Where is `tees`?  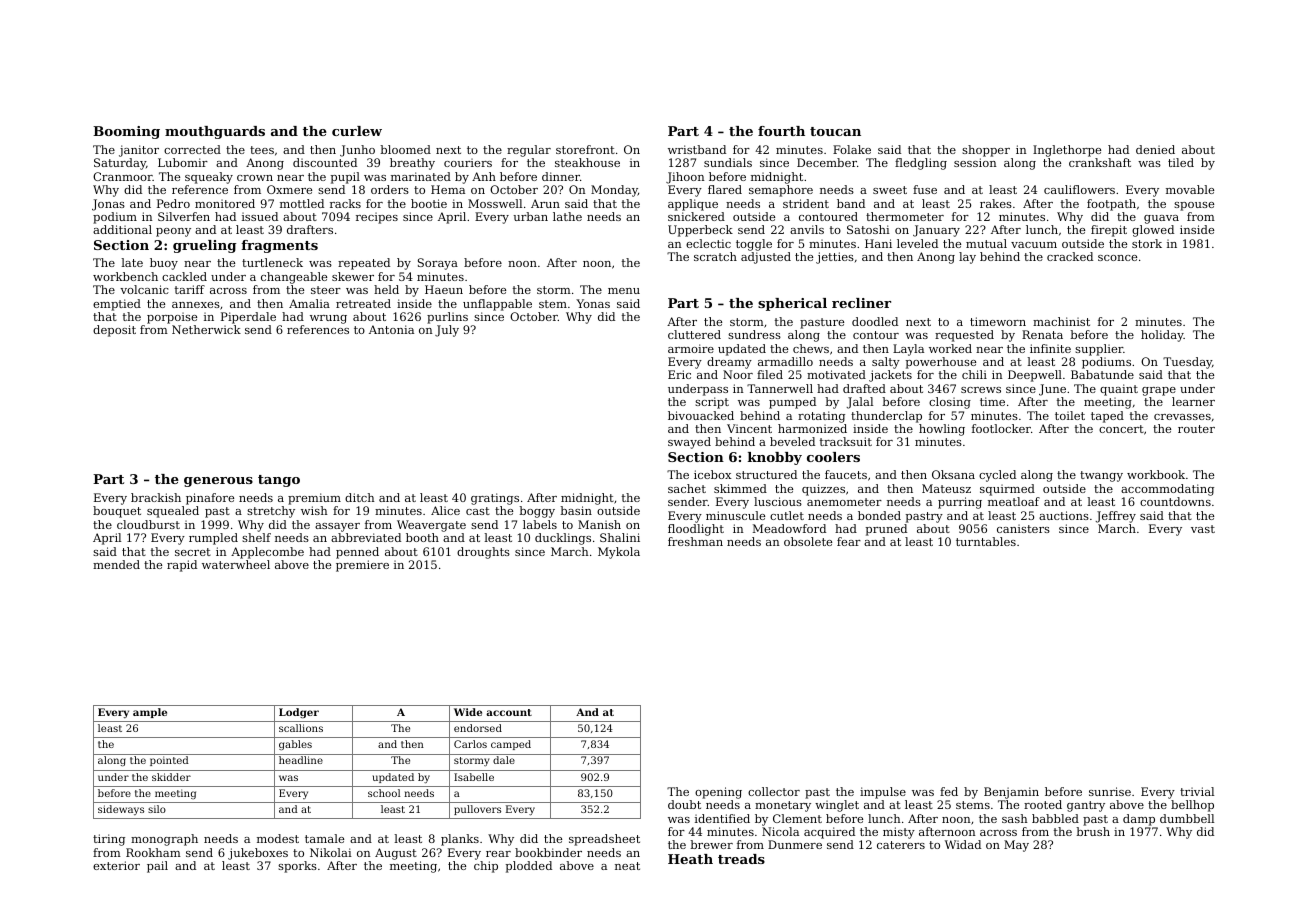
tees is located at coordinates (262, 150).
